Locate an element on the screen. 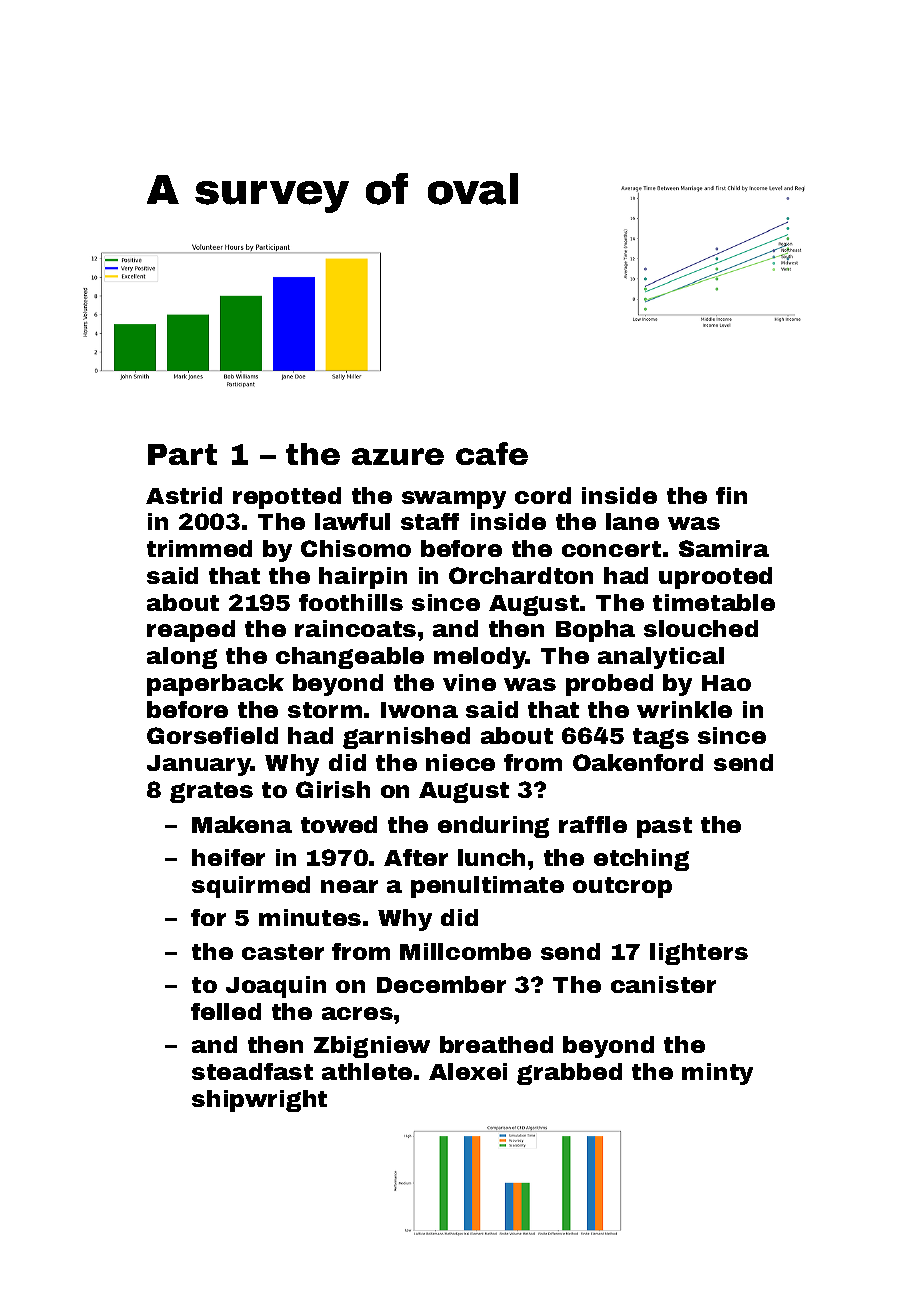  analytical is located at coordinates (661, 658).
